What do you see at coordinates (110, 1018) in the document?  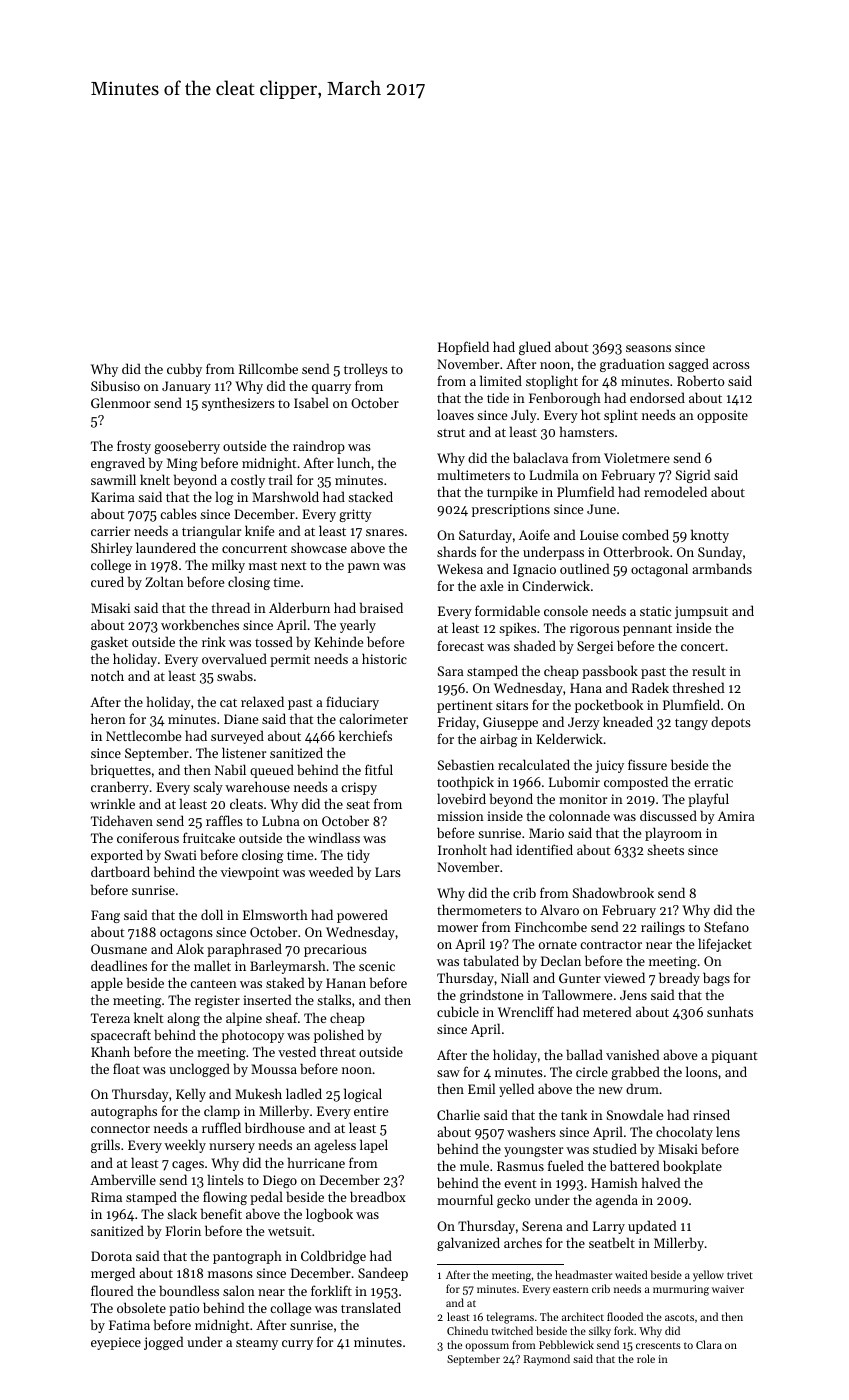 I see `Tereza` at bounding box center [110, 1018].
